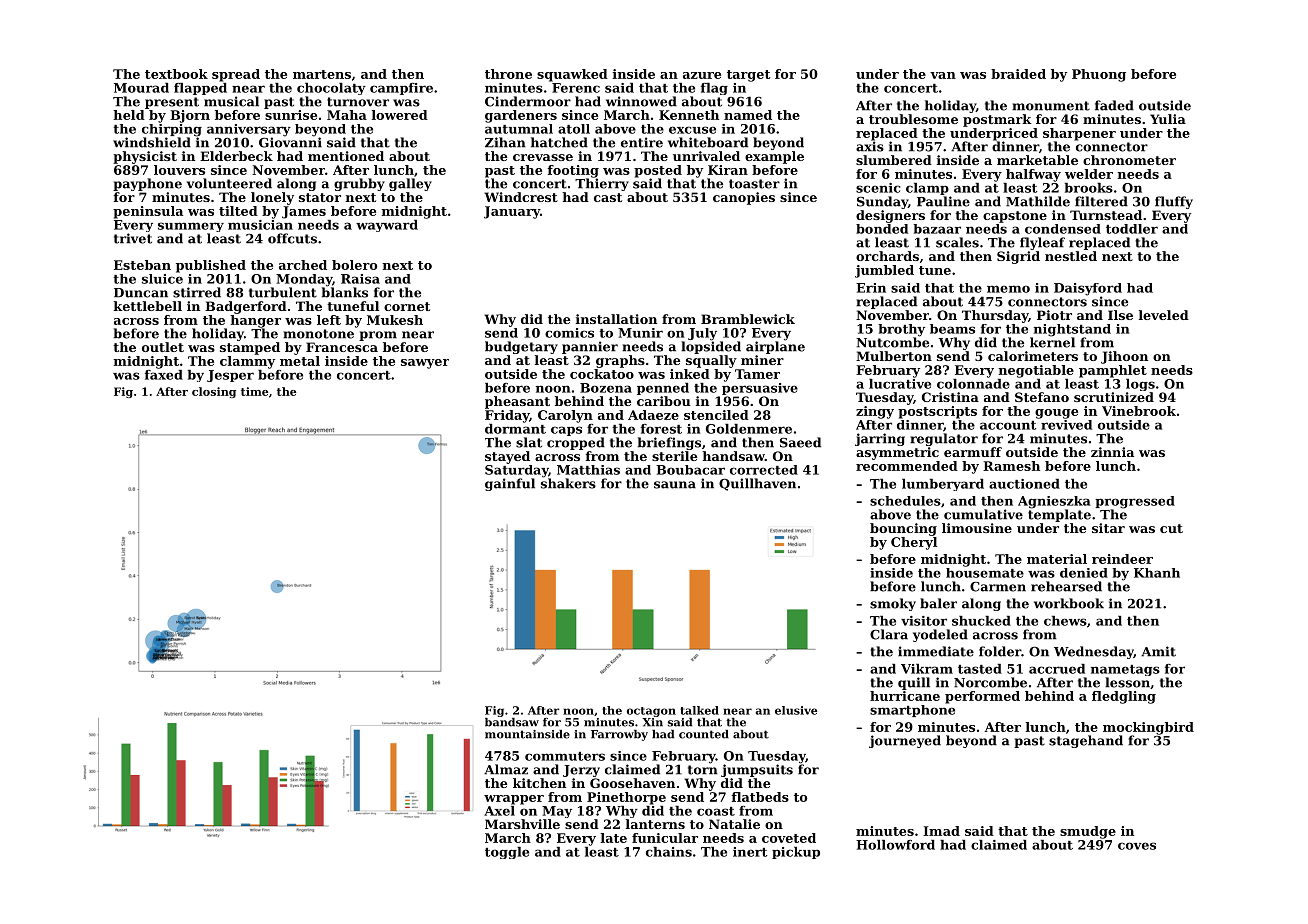  Describe the element at coordinates (902, 330) in the image. I see `brothy` at that location.
